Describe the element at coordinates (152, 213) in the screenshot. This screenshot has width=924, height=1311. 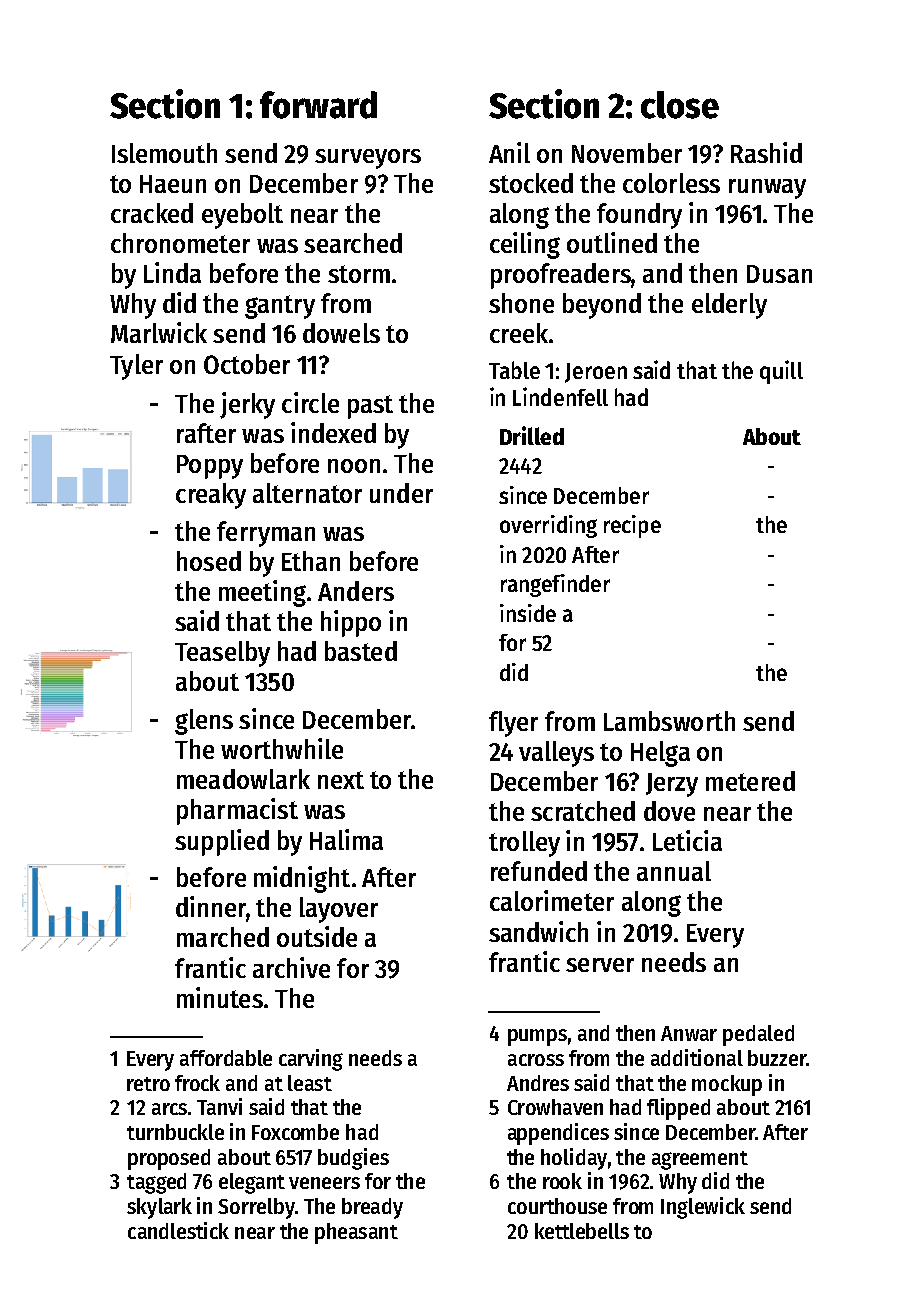
I see `cracked` at that location.
